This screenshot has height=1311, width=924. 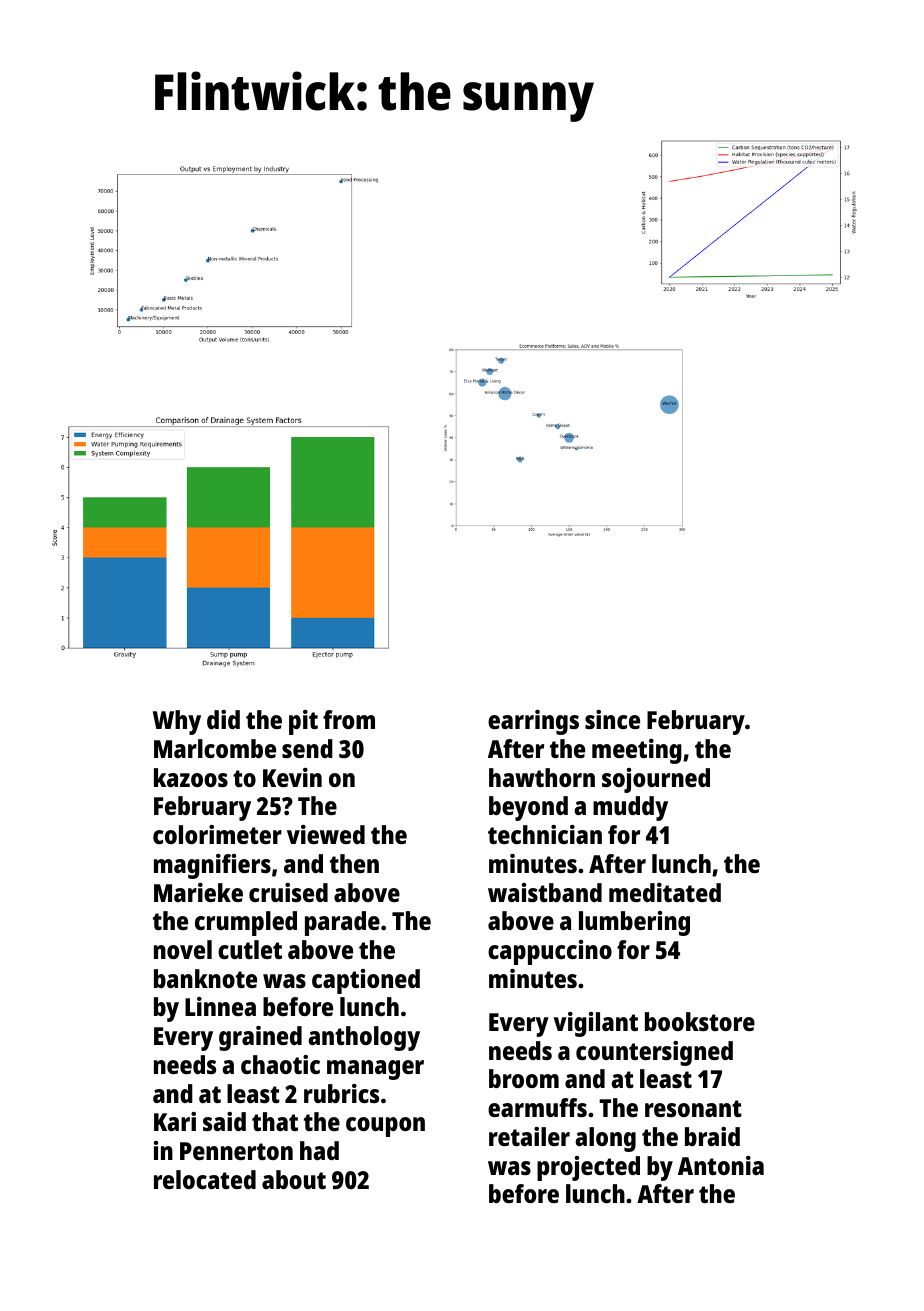 What do you see at coordinates (612, 719) in the screenshot?
I see `since` at bounding box center [612, 719].
